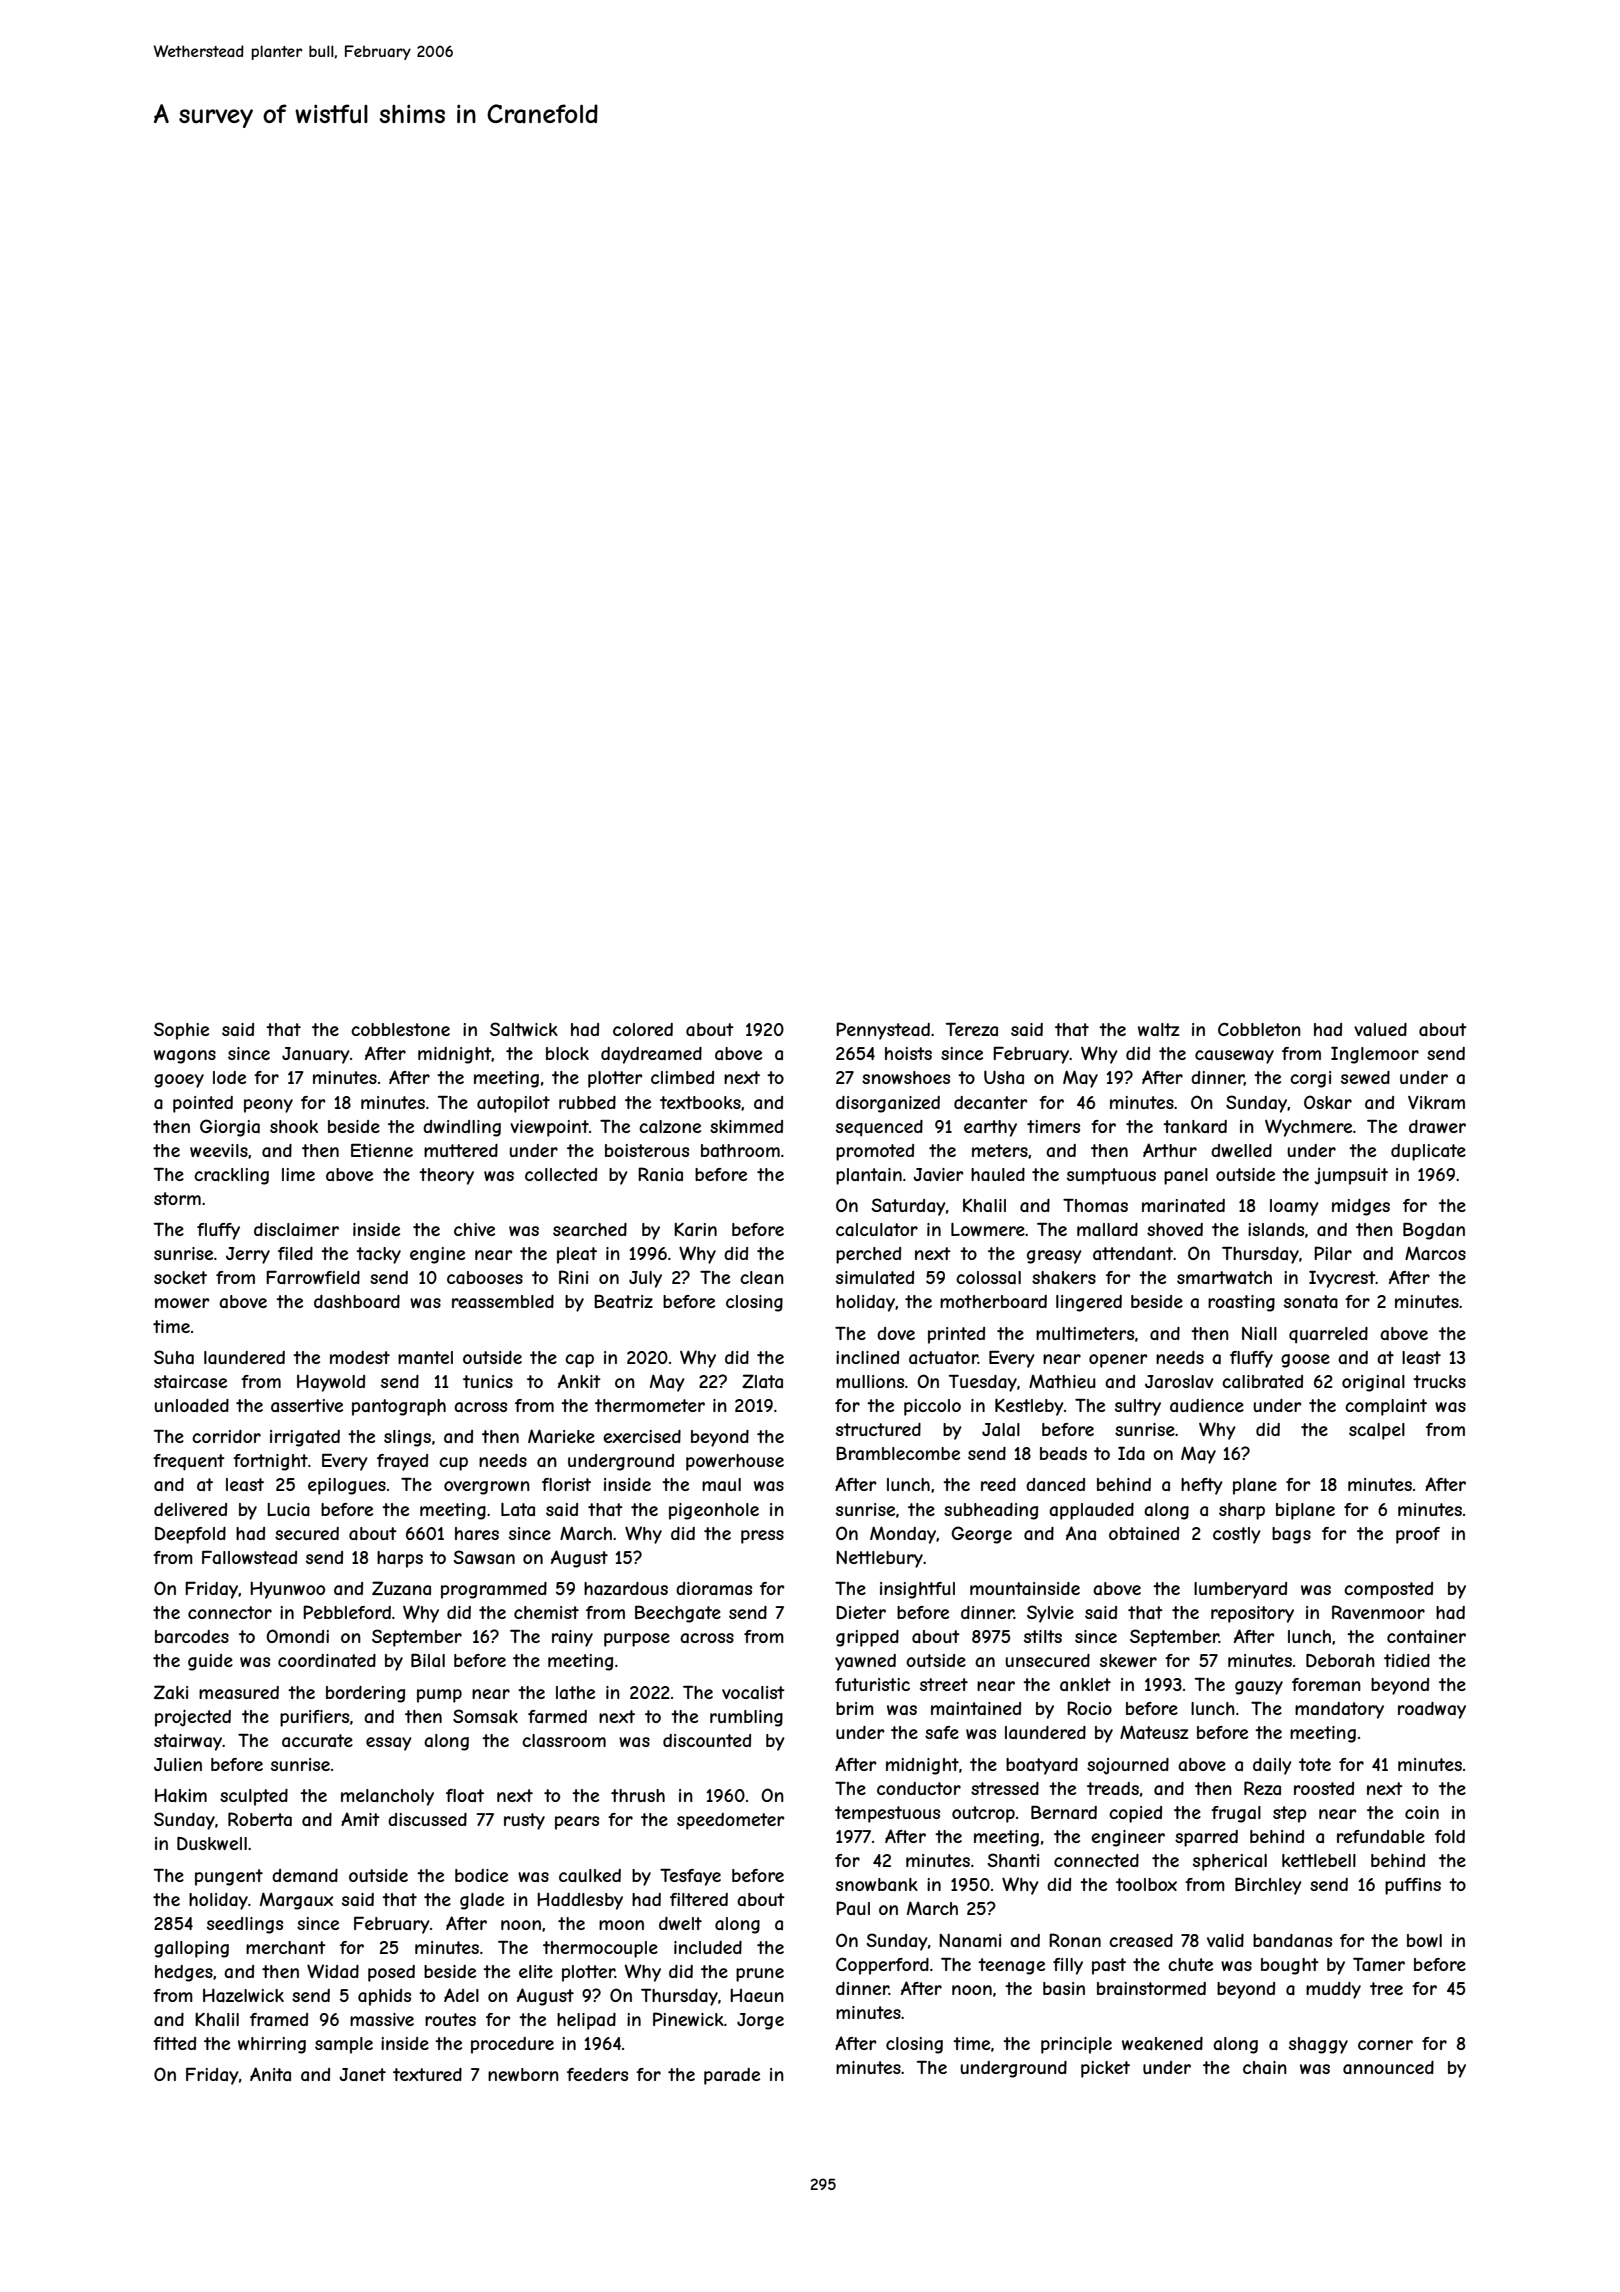  What do you see at coordinates (1259, 1688) in the screenshot?
I see `gauzy` at bounding box center [1259, 1688].
